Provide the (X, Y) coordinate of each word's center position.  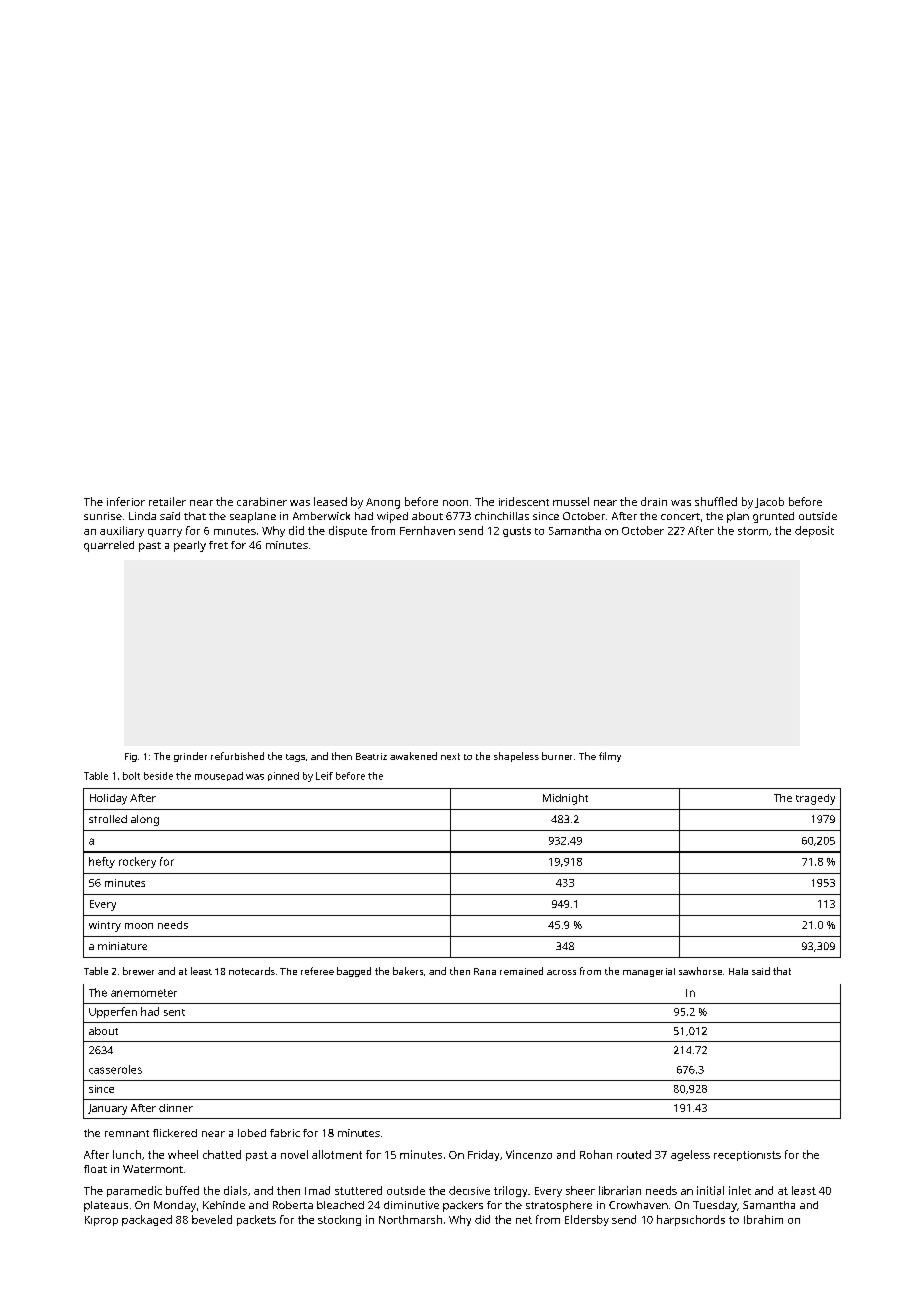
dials (235, 1190)
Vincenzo (529, 1154)
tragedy (815, 799)
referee (317, 971)
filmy (610, 757)
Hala (738, 971)
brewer (138, 971)
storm (753, 531)
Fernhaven (427, 530)
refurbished (237, 756)
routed (634, 1154)
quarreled (109, 546)
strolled (108, 819)
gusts (517, 532)
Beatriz (371, 756)
